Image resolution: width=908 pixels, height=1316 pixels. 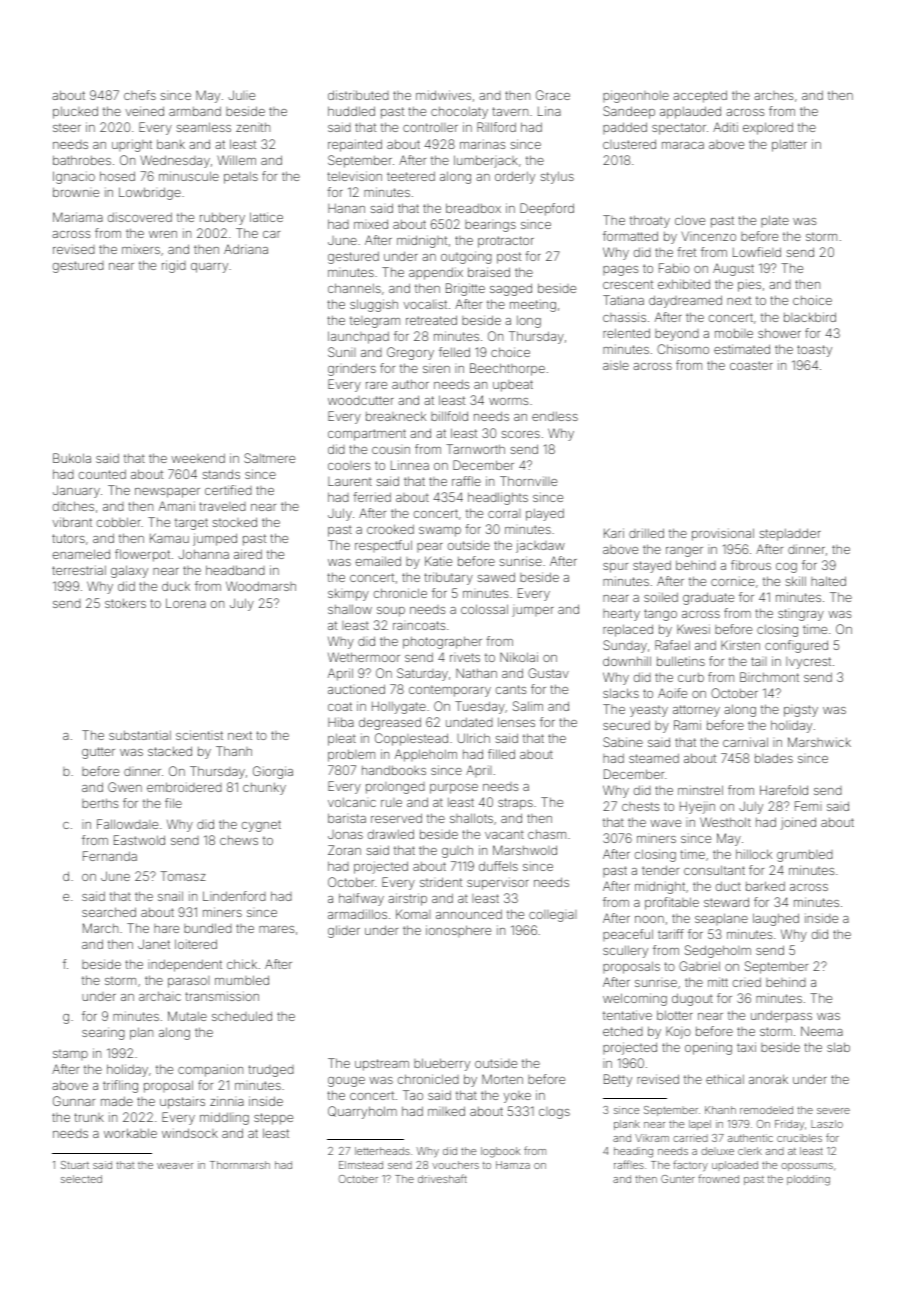 I want to click on plate, so click(x=775, y=221).
